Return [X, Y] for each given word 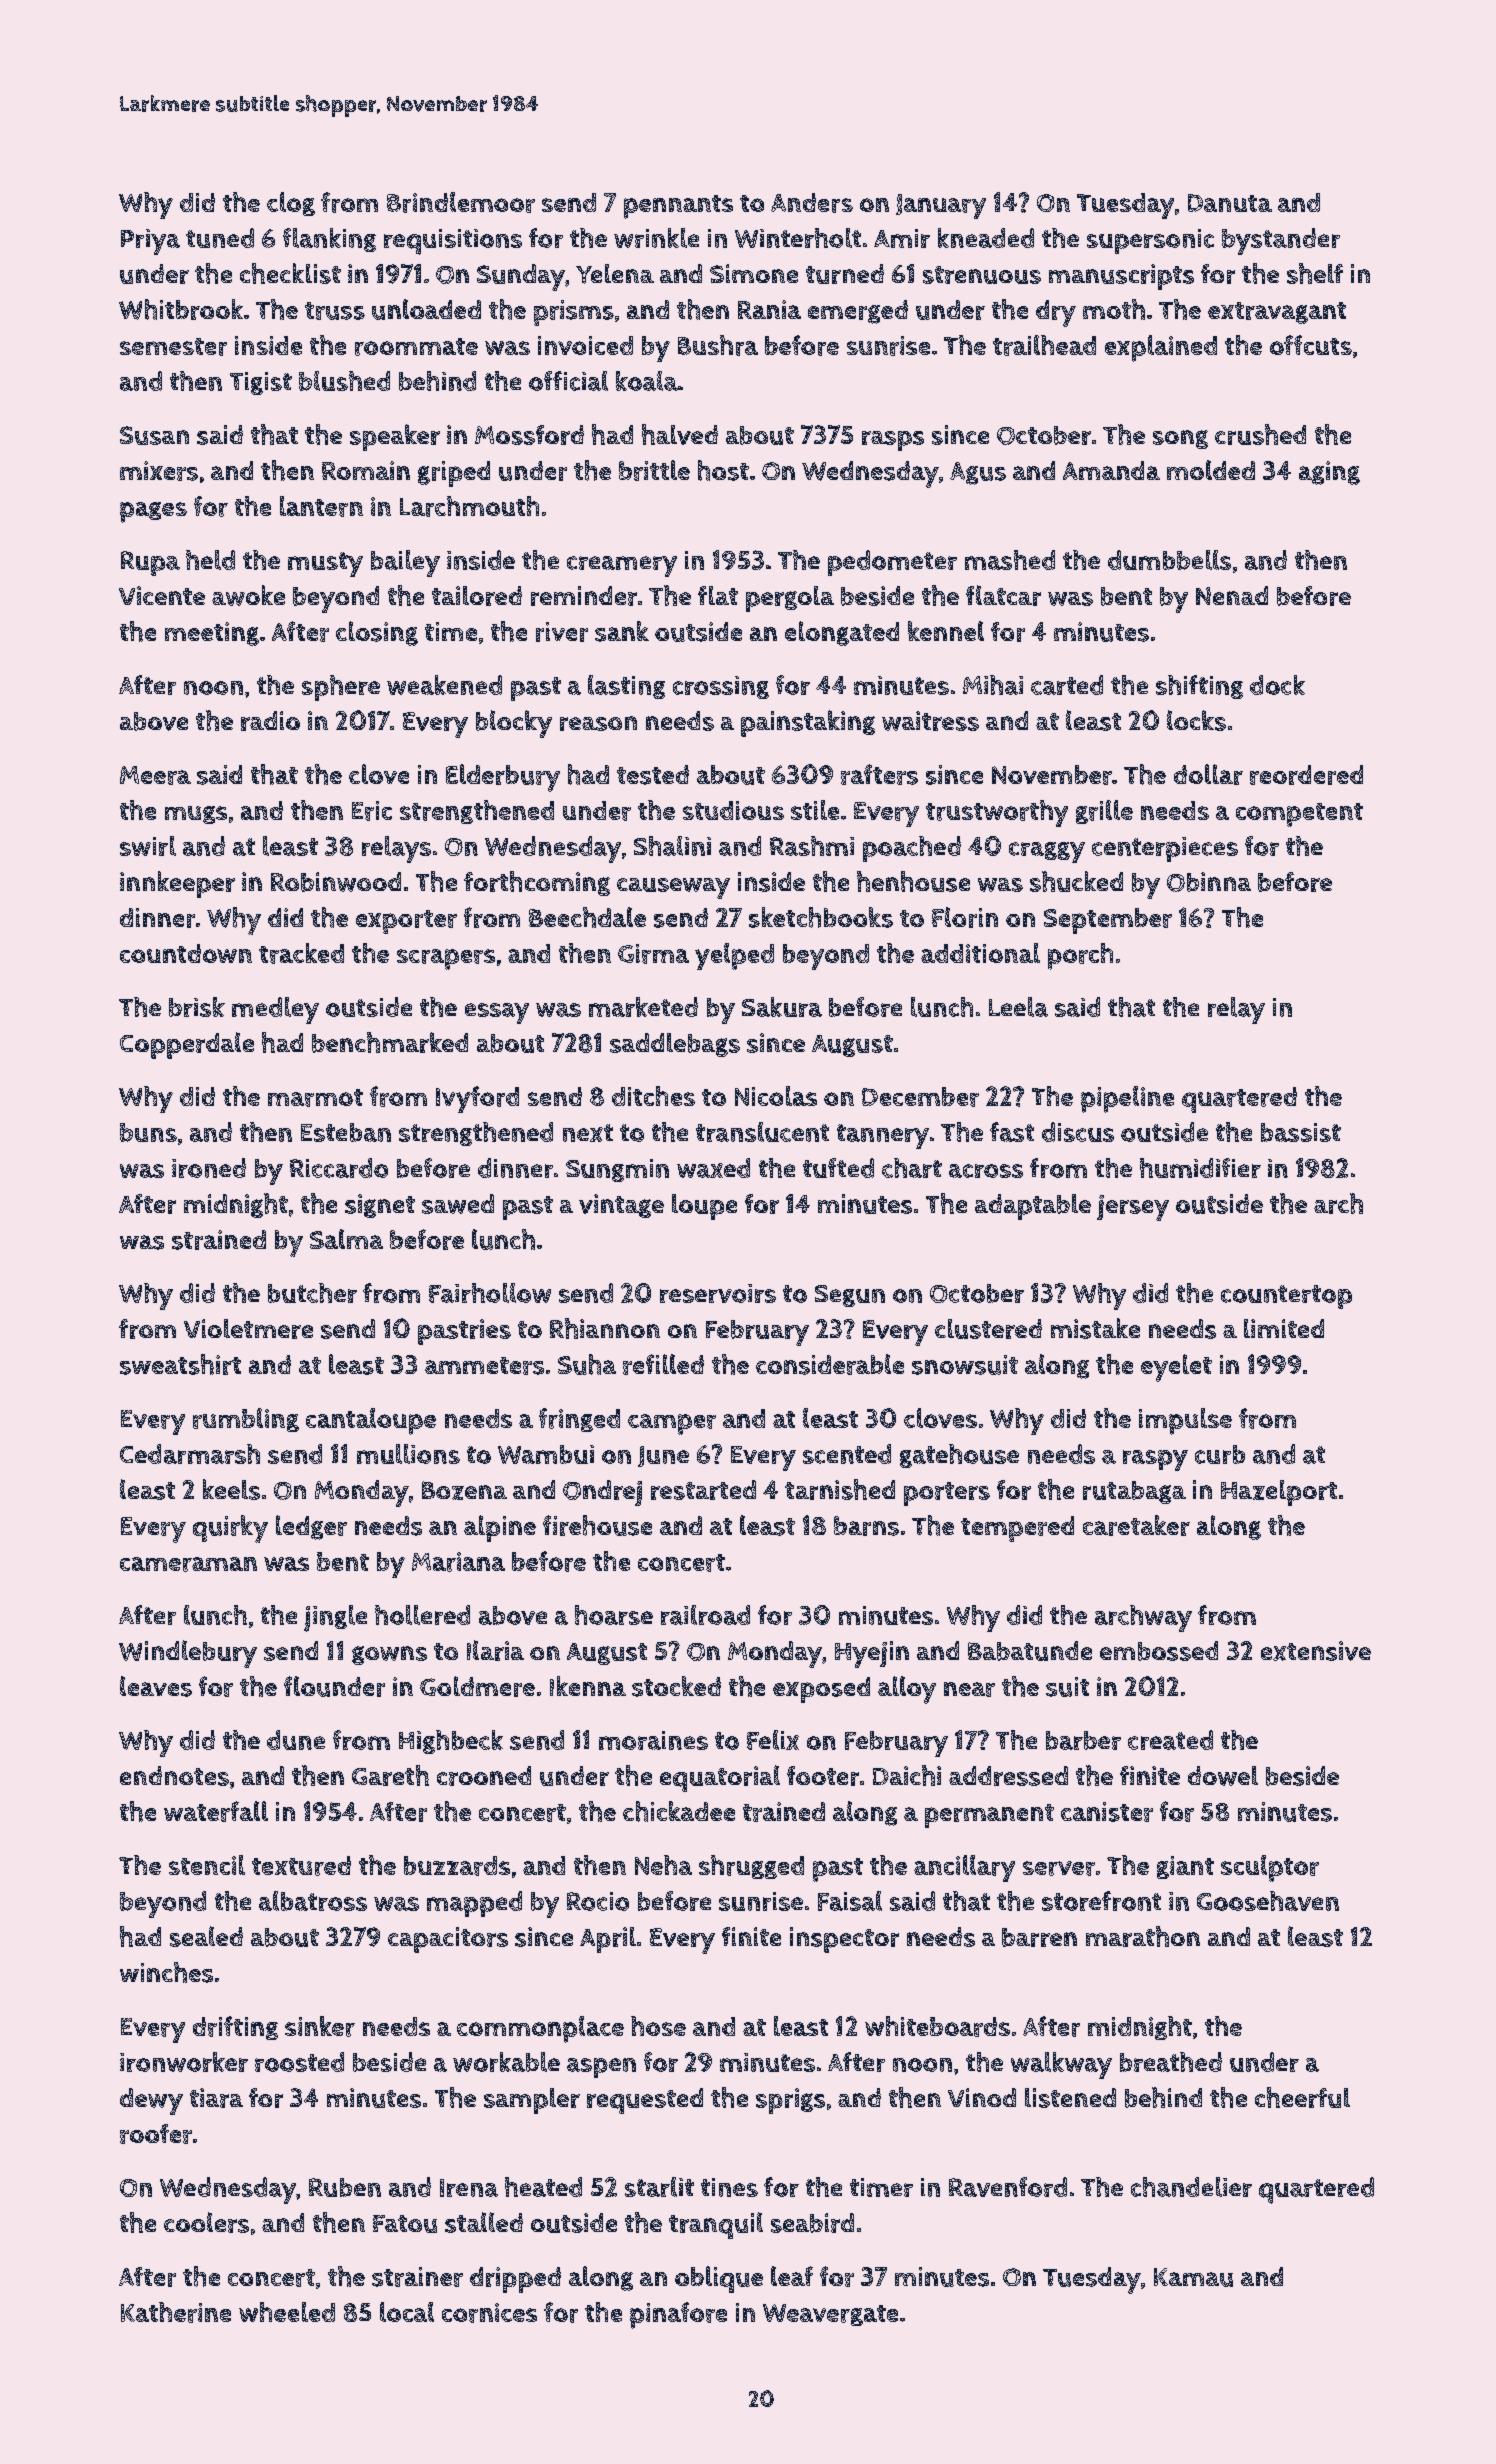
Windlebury [188, 1654]
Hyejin [872, 1654]
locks [1196, 720]
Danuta [1230, 203]
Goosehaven [1268, 1901]
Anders [812, 203]
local [407, 2312]
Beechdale [587, 917]
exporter [406, 922]
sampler [532, 2101]
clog [291, 204]
